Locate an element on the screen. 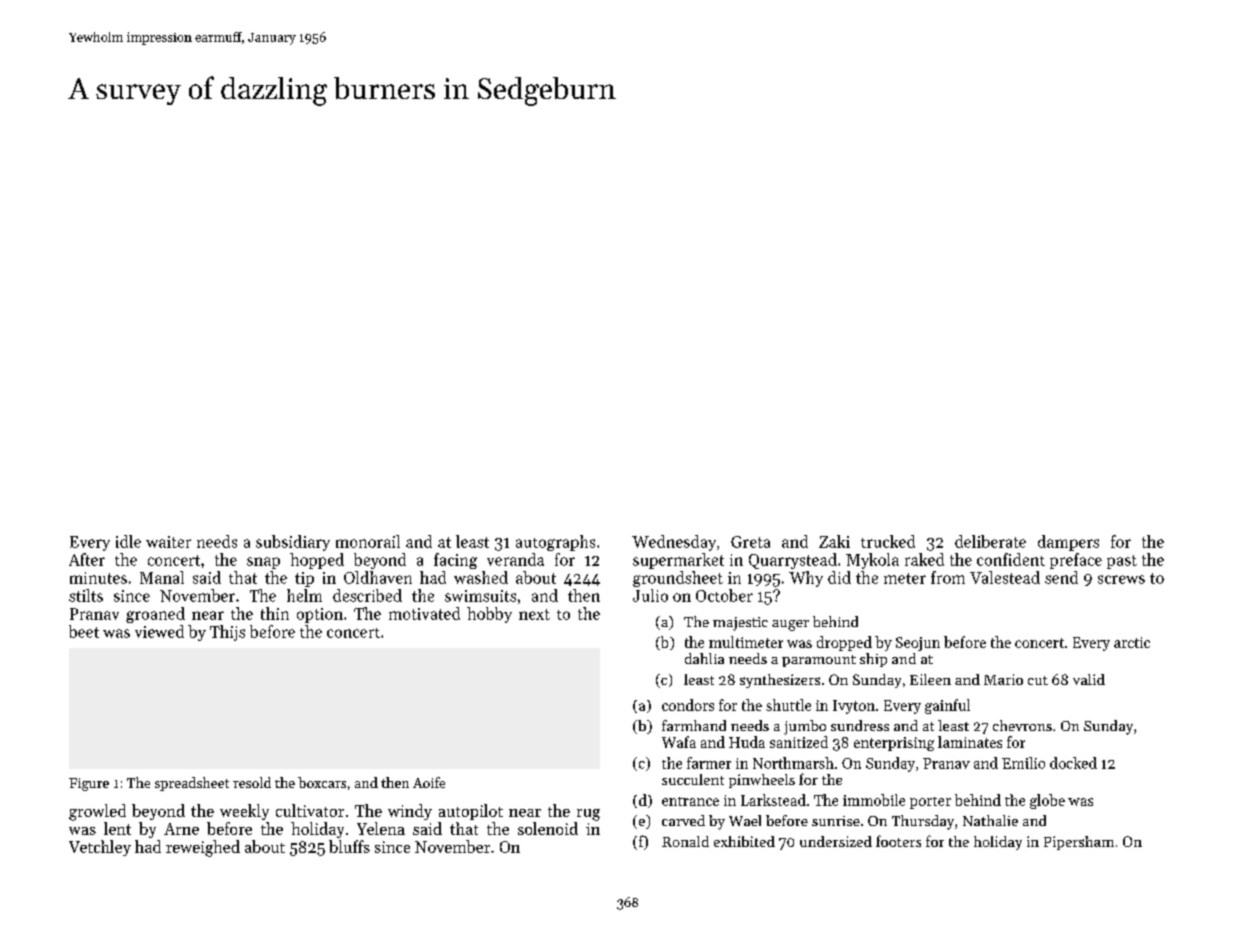 The height and width of the screenshot is (952, 1233). did is located at coordinates (839, 577).
